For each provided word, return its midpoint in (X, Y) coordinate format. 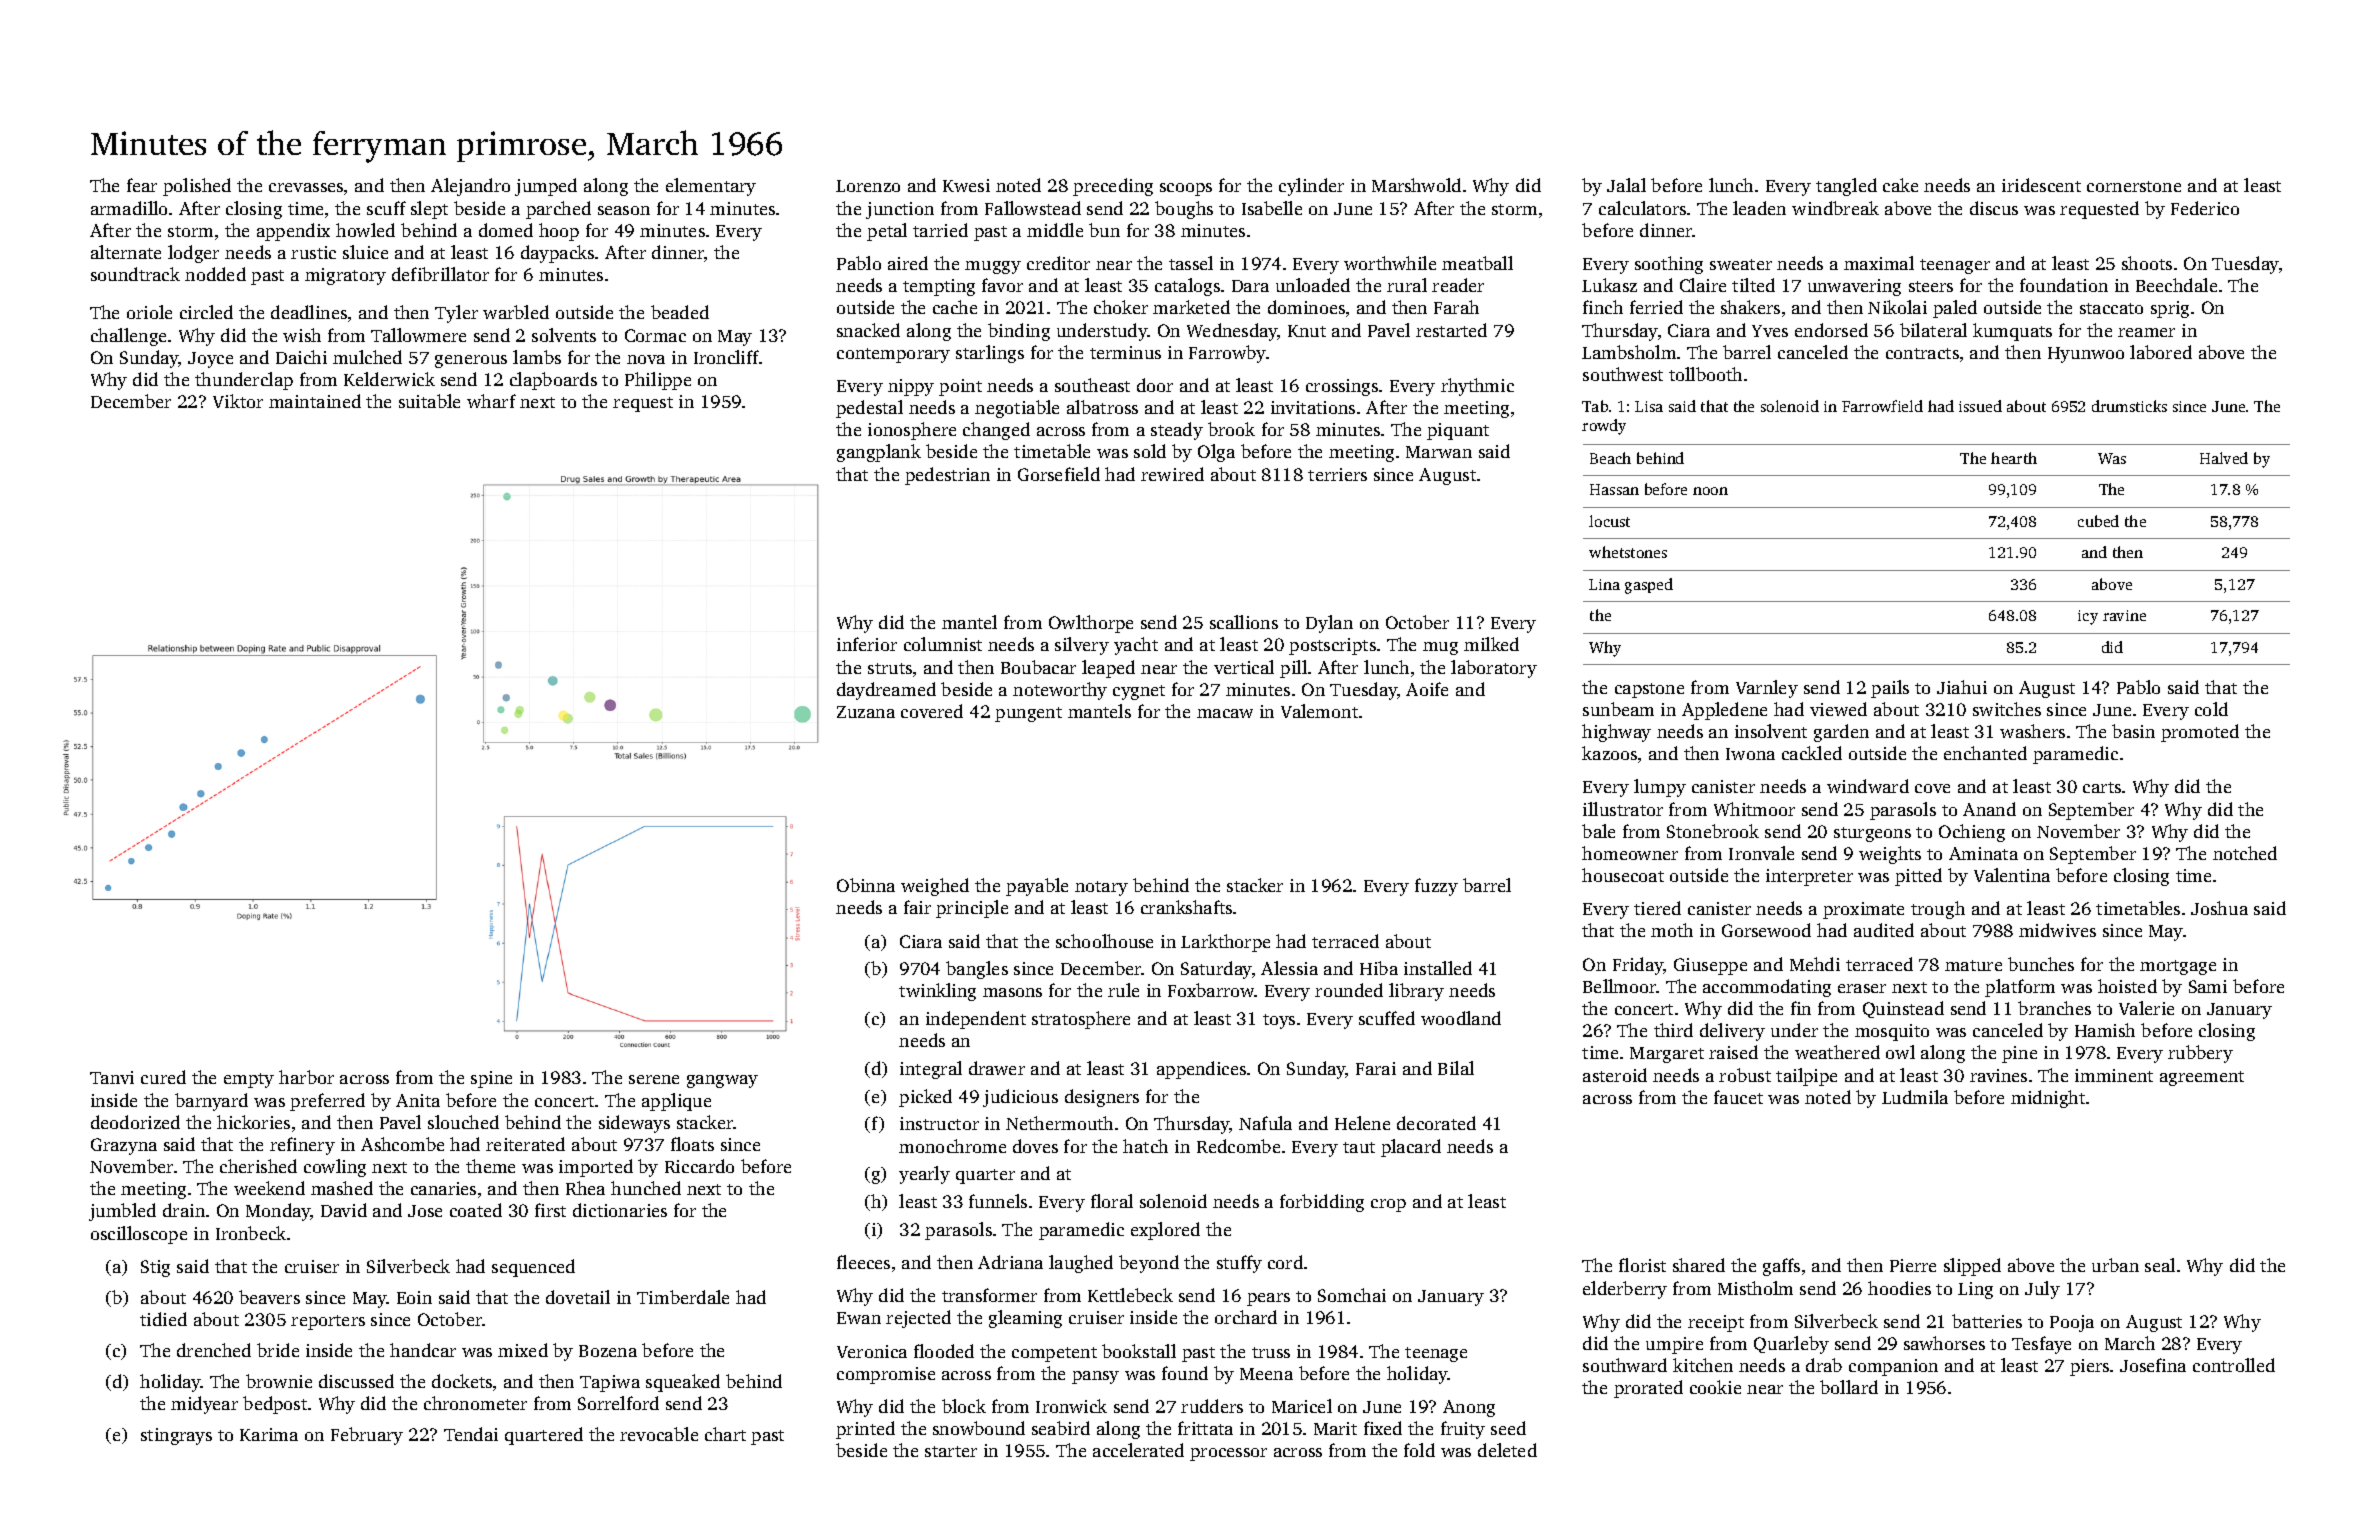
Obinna (866, 885)
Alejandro (470, 187)
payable (1037, 887)
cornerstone (2134, 186)
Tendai (471, 1434)
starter (951, 1451)
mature (1973, 965)
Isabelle (1272, 208)
